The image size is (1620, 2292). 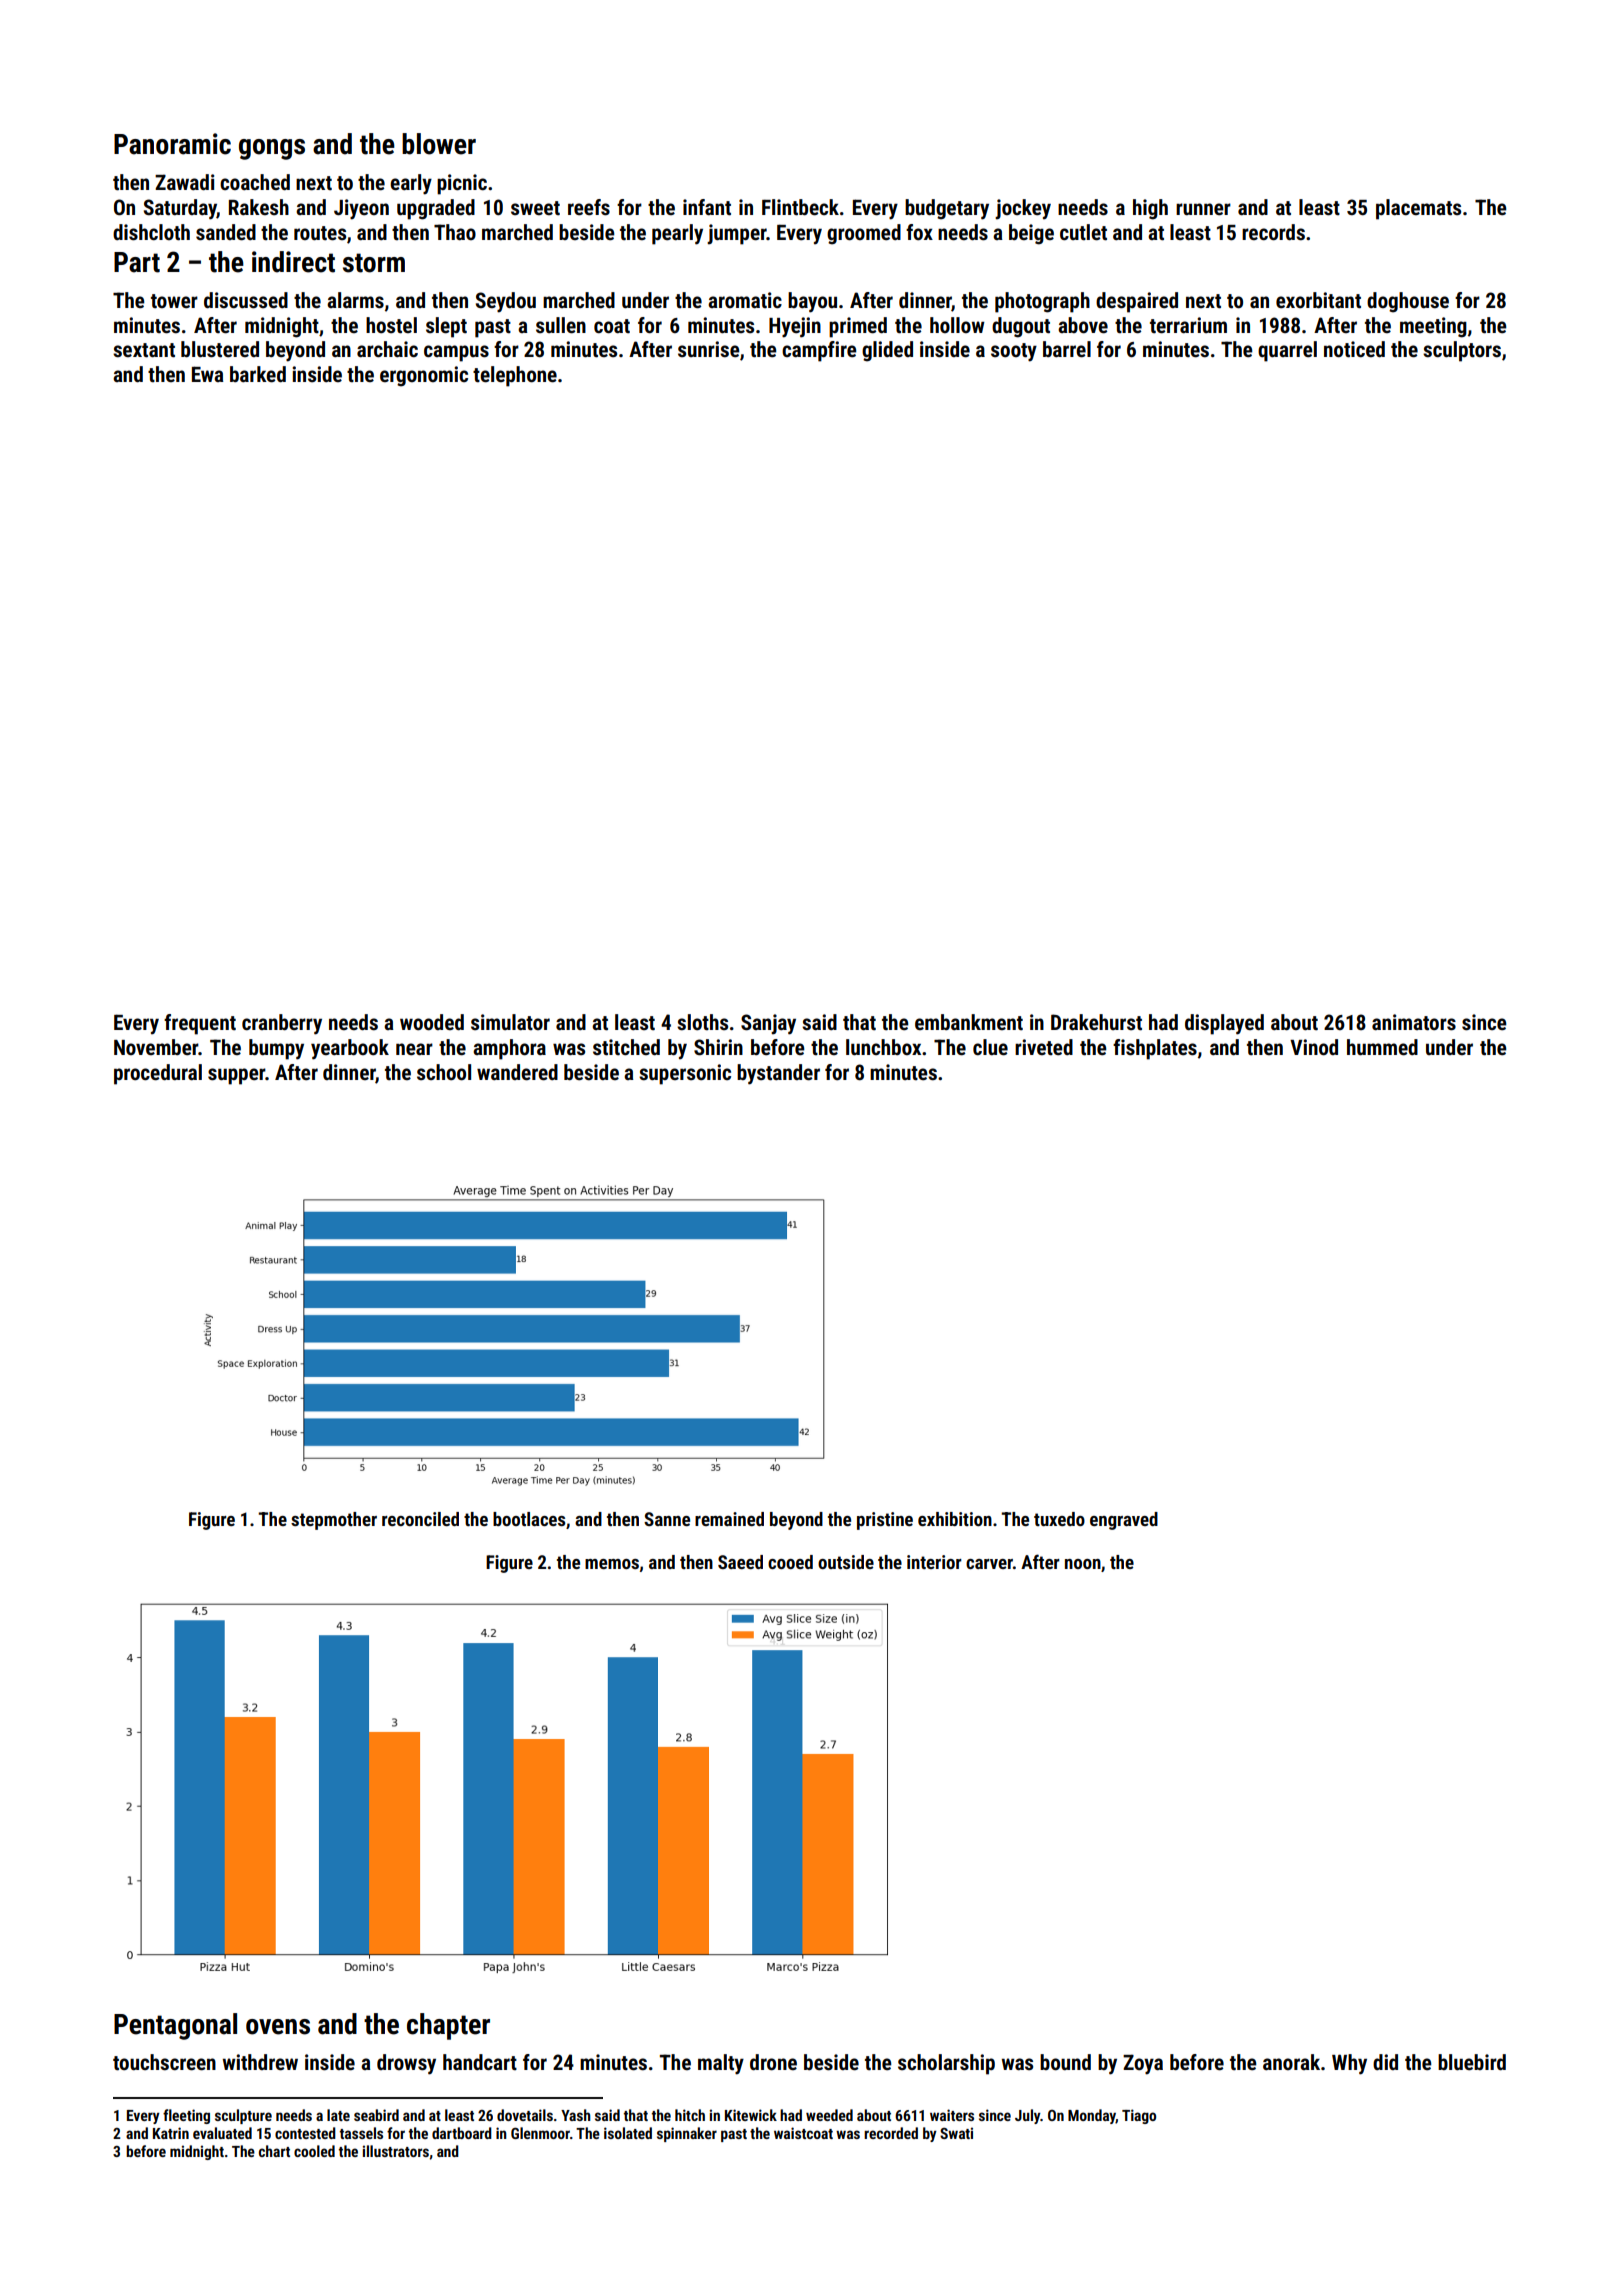 What do you see at coordinates (1462, 351) in the screenshot?
I see `sculptors` at bounding box center [1462, 351].
